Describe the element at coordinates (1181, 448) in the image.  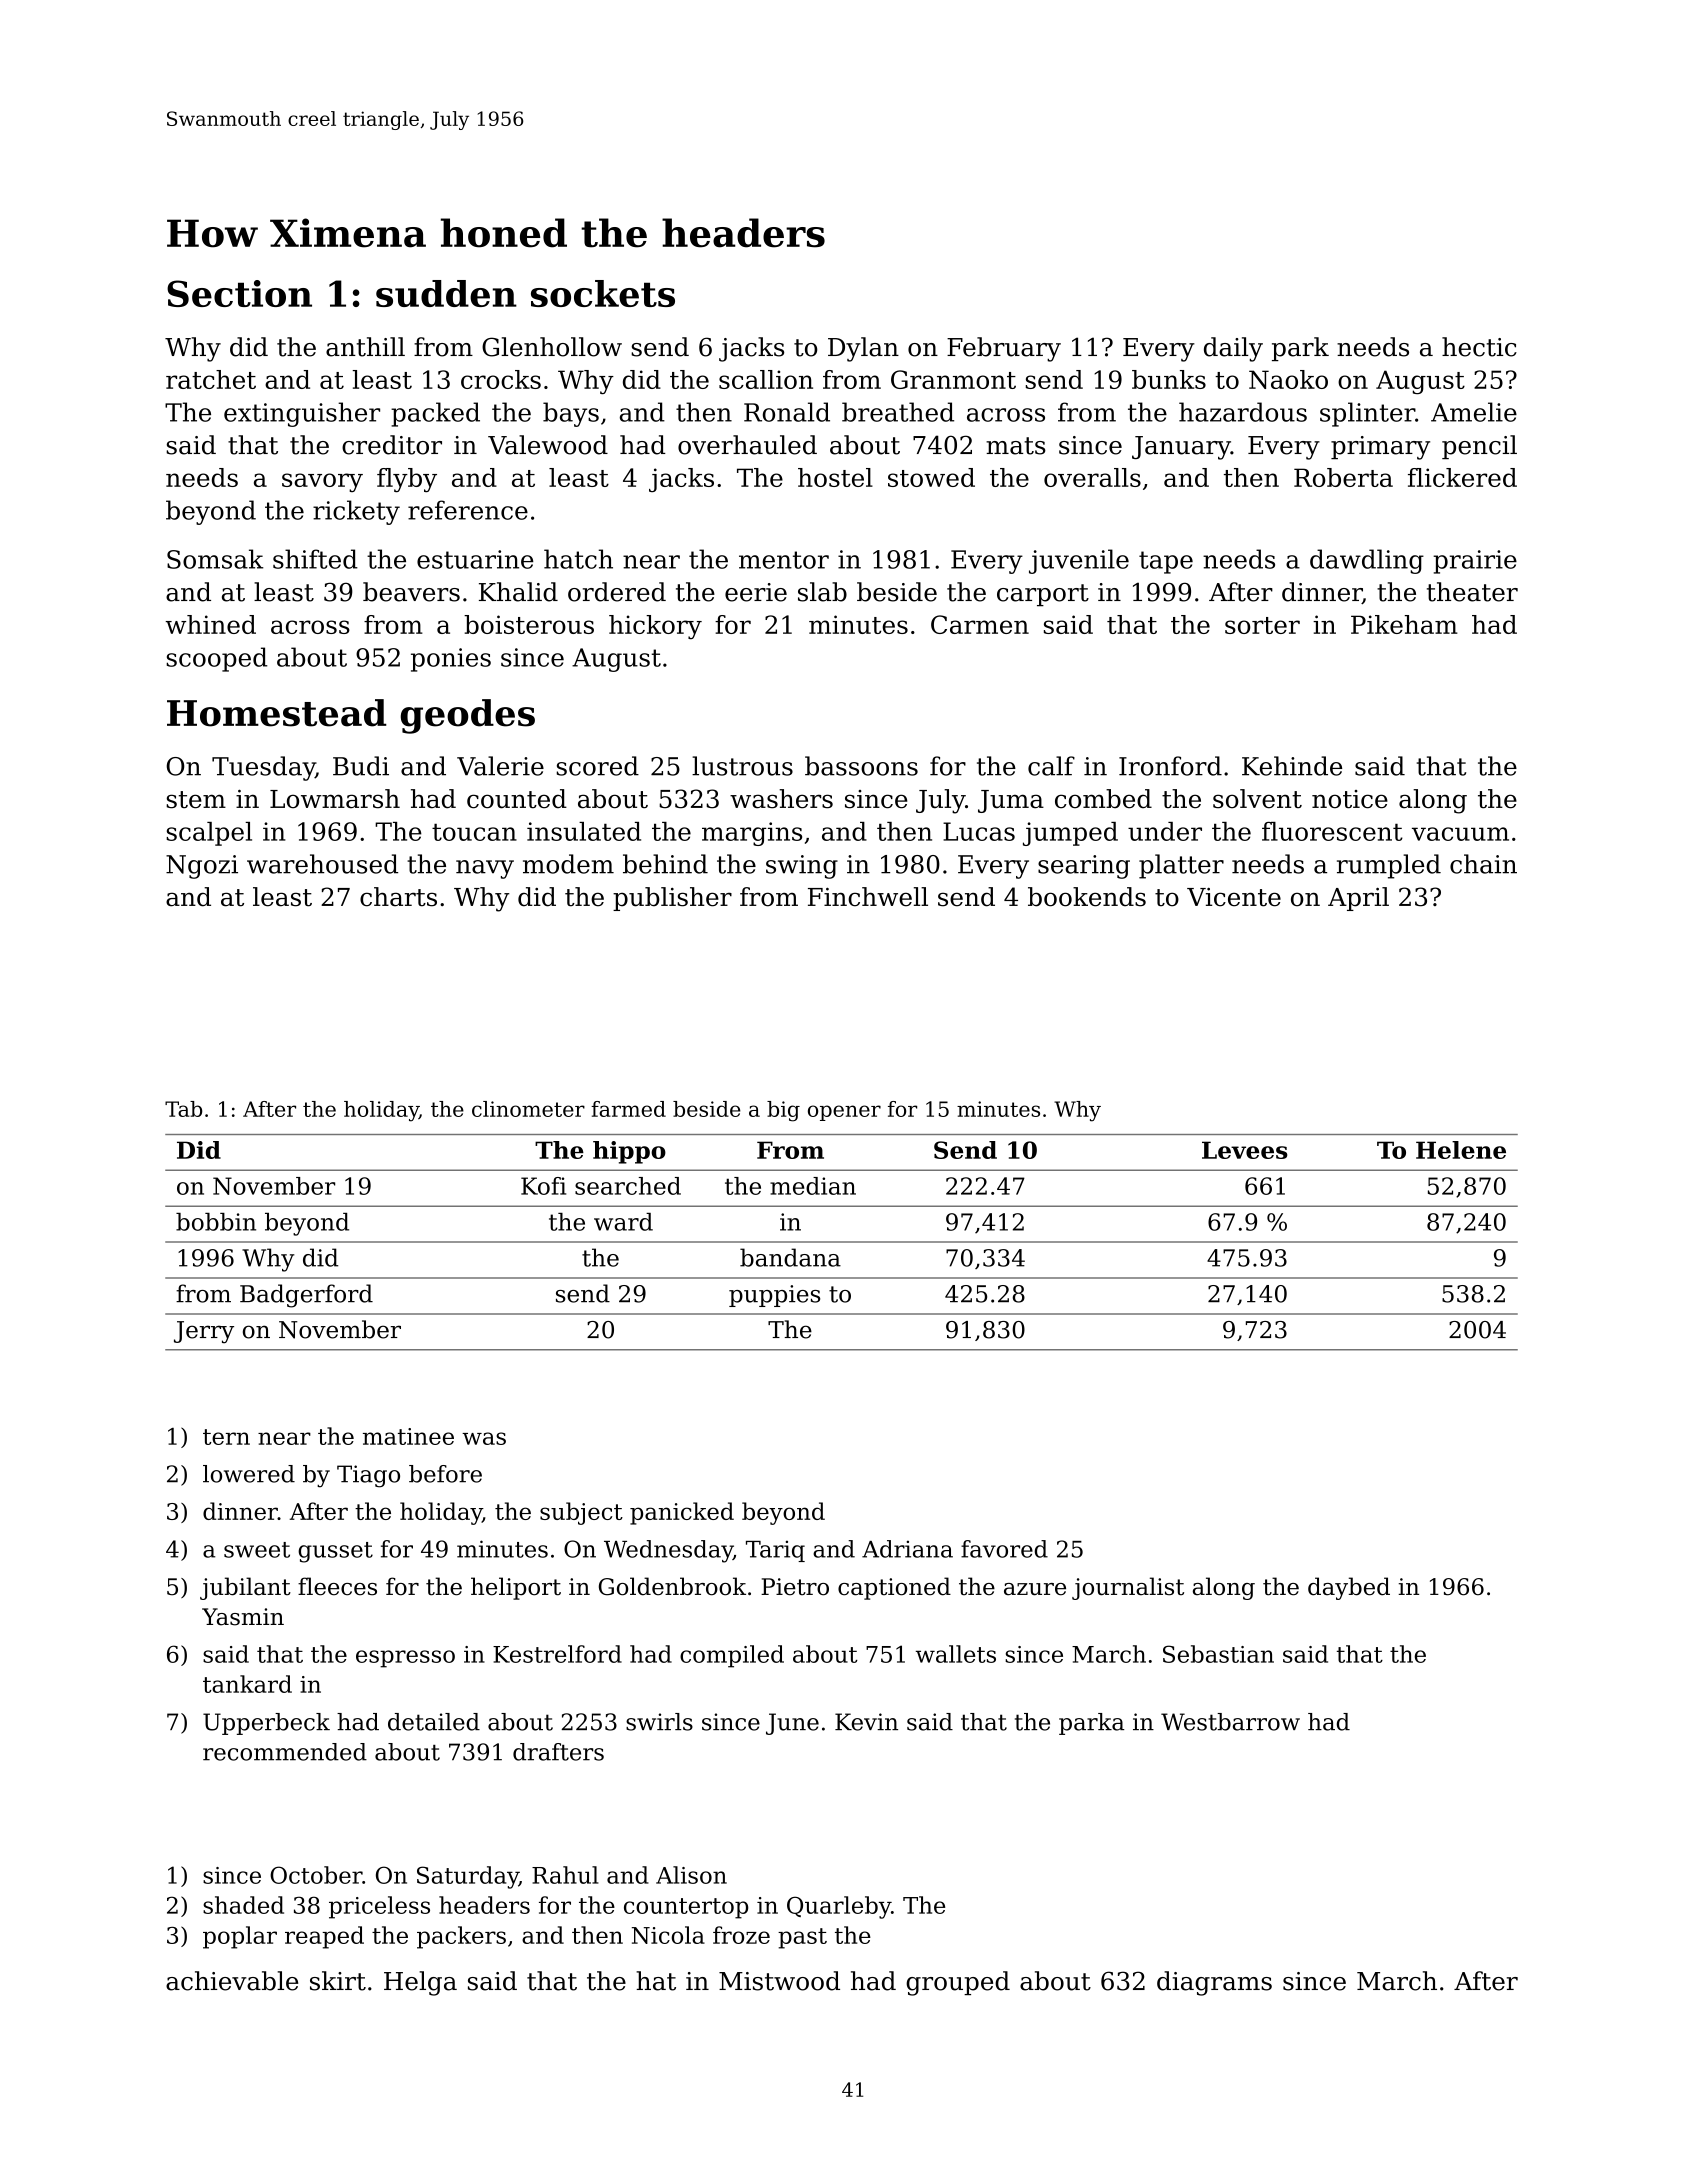
I see `January` at that location.
